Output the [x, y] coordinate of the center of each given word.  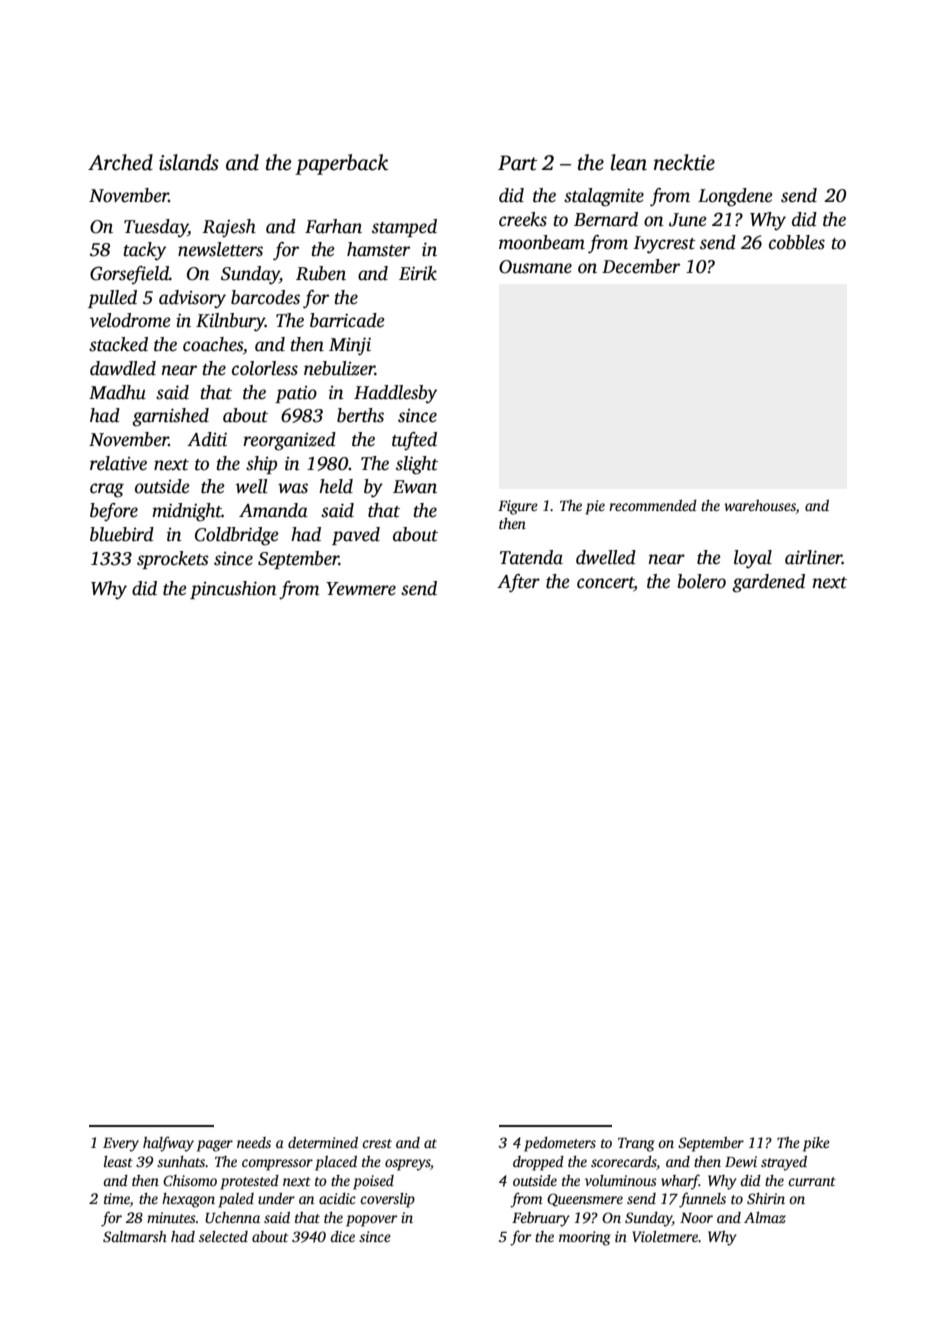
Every [121, 1145]
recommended [653, 505]
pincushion [233, 590]
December [641, 266]
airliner [813, 557]
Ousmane [535, 267]
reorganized [289, 441]
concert [605, 583]
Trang [636, 1145]
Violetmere [665, 1236]
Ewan [415, 487]
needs [254, 1142]
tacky [144, 251]
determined [323, 1142]
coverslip [387, 1200]
